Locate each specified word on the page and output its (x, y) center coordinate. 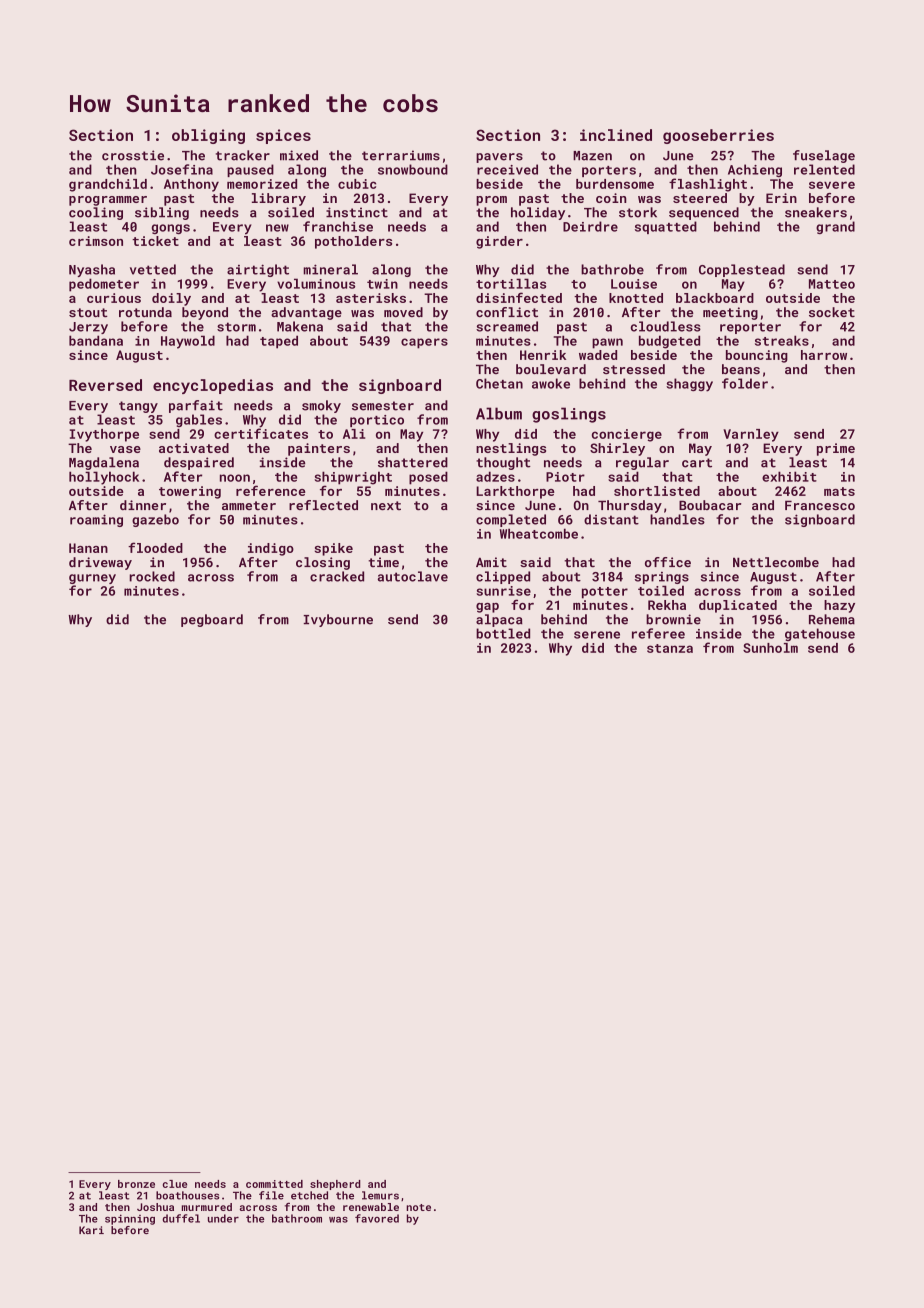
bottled (503, 633)
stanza (670, 648)
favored (377, 1218)
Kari (91, 1230)
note (418, 1207)
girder (499, 242)
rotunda (145, 312)
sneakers (816, 212)
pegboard (212, 620)
